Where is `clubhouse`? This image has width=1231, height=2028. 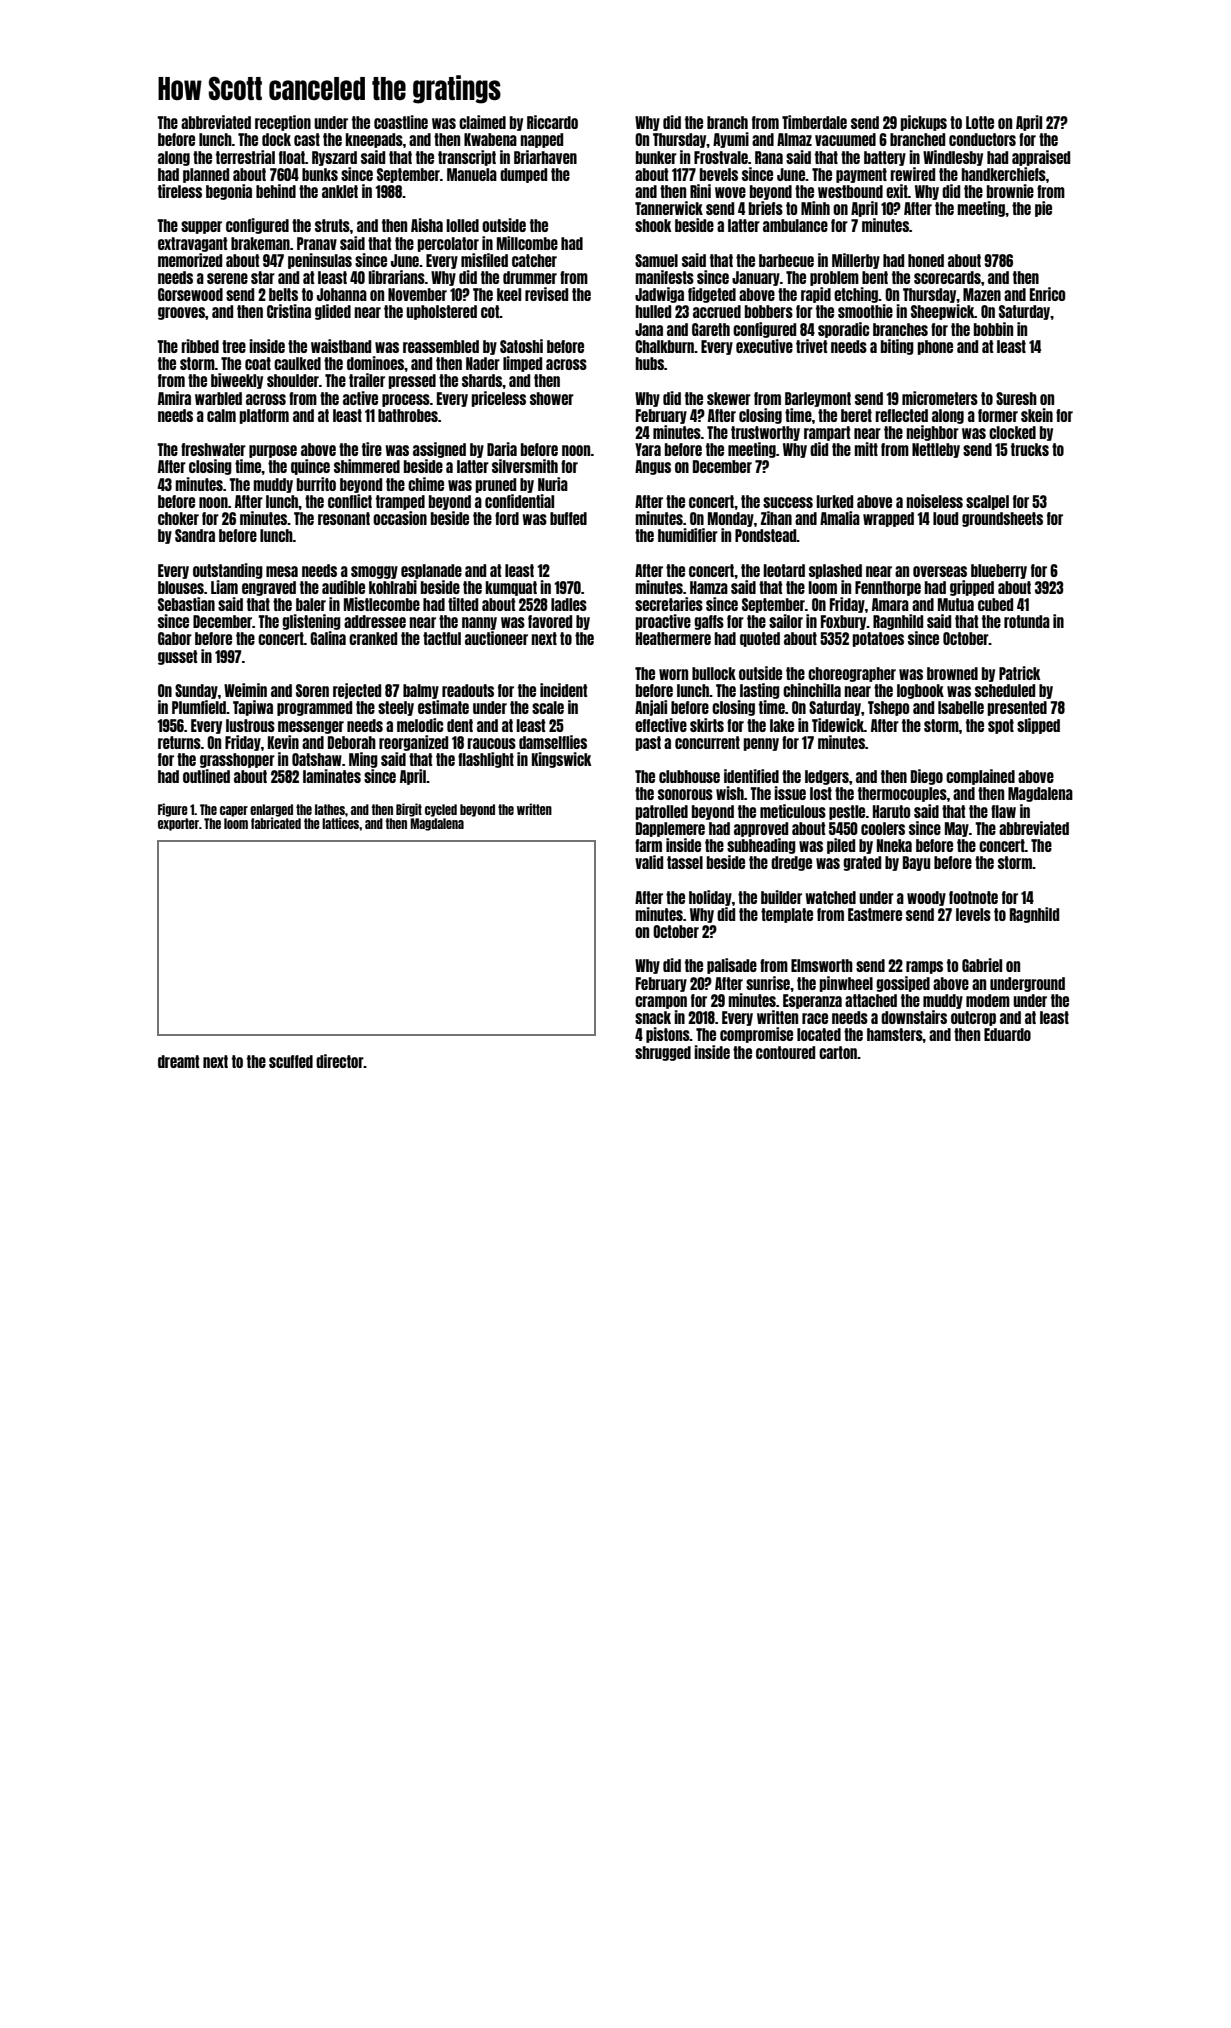 clubhouse is located at coordinates (689, 776).
